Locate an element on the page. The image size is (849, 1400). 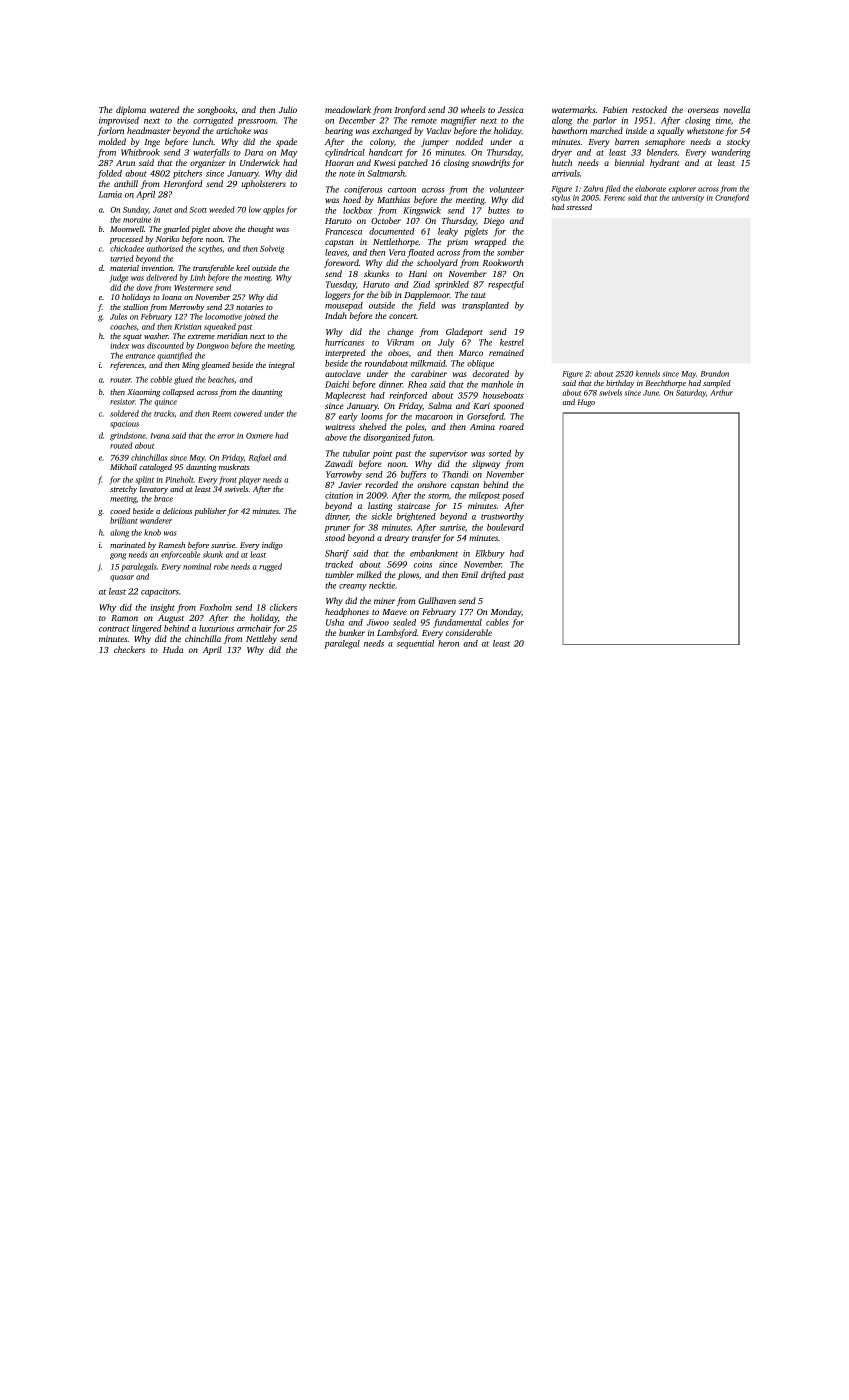
Kingswick is located at coordinates (422, 211).
